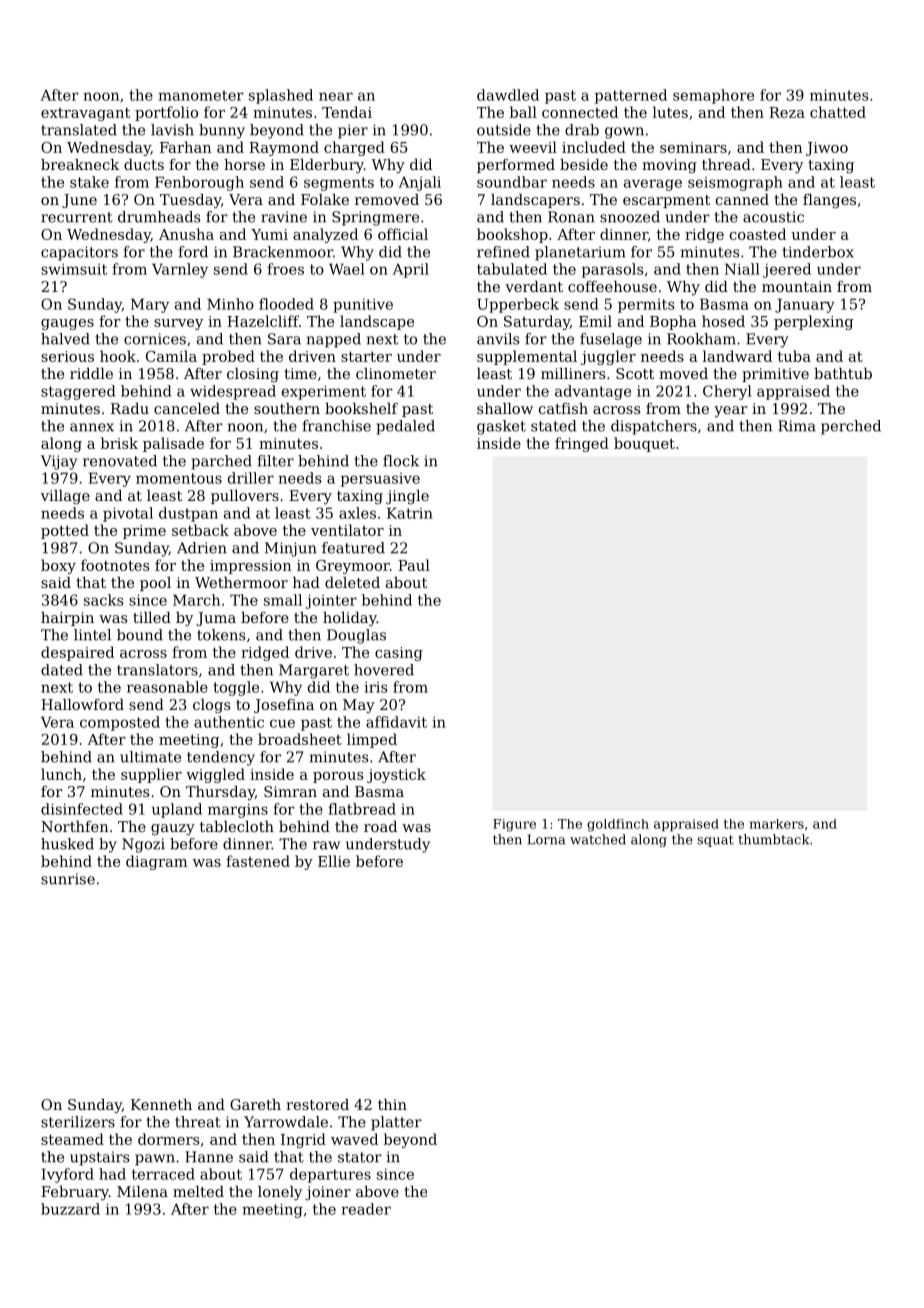 Image resolution: width=924 pixels, height=1308 pixels. Describe the element at coordinates (75, 1193) in the screenshot. I see `February` at that location.
